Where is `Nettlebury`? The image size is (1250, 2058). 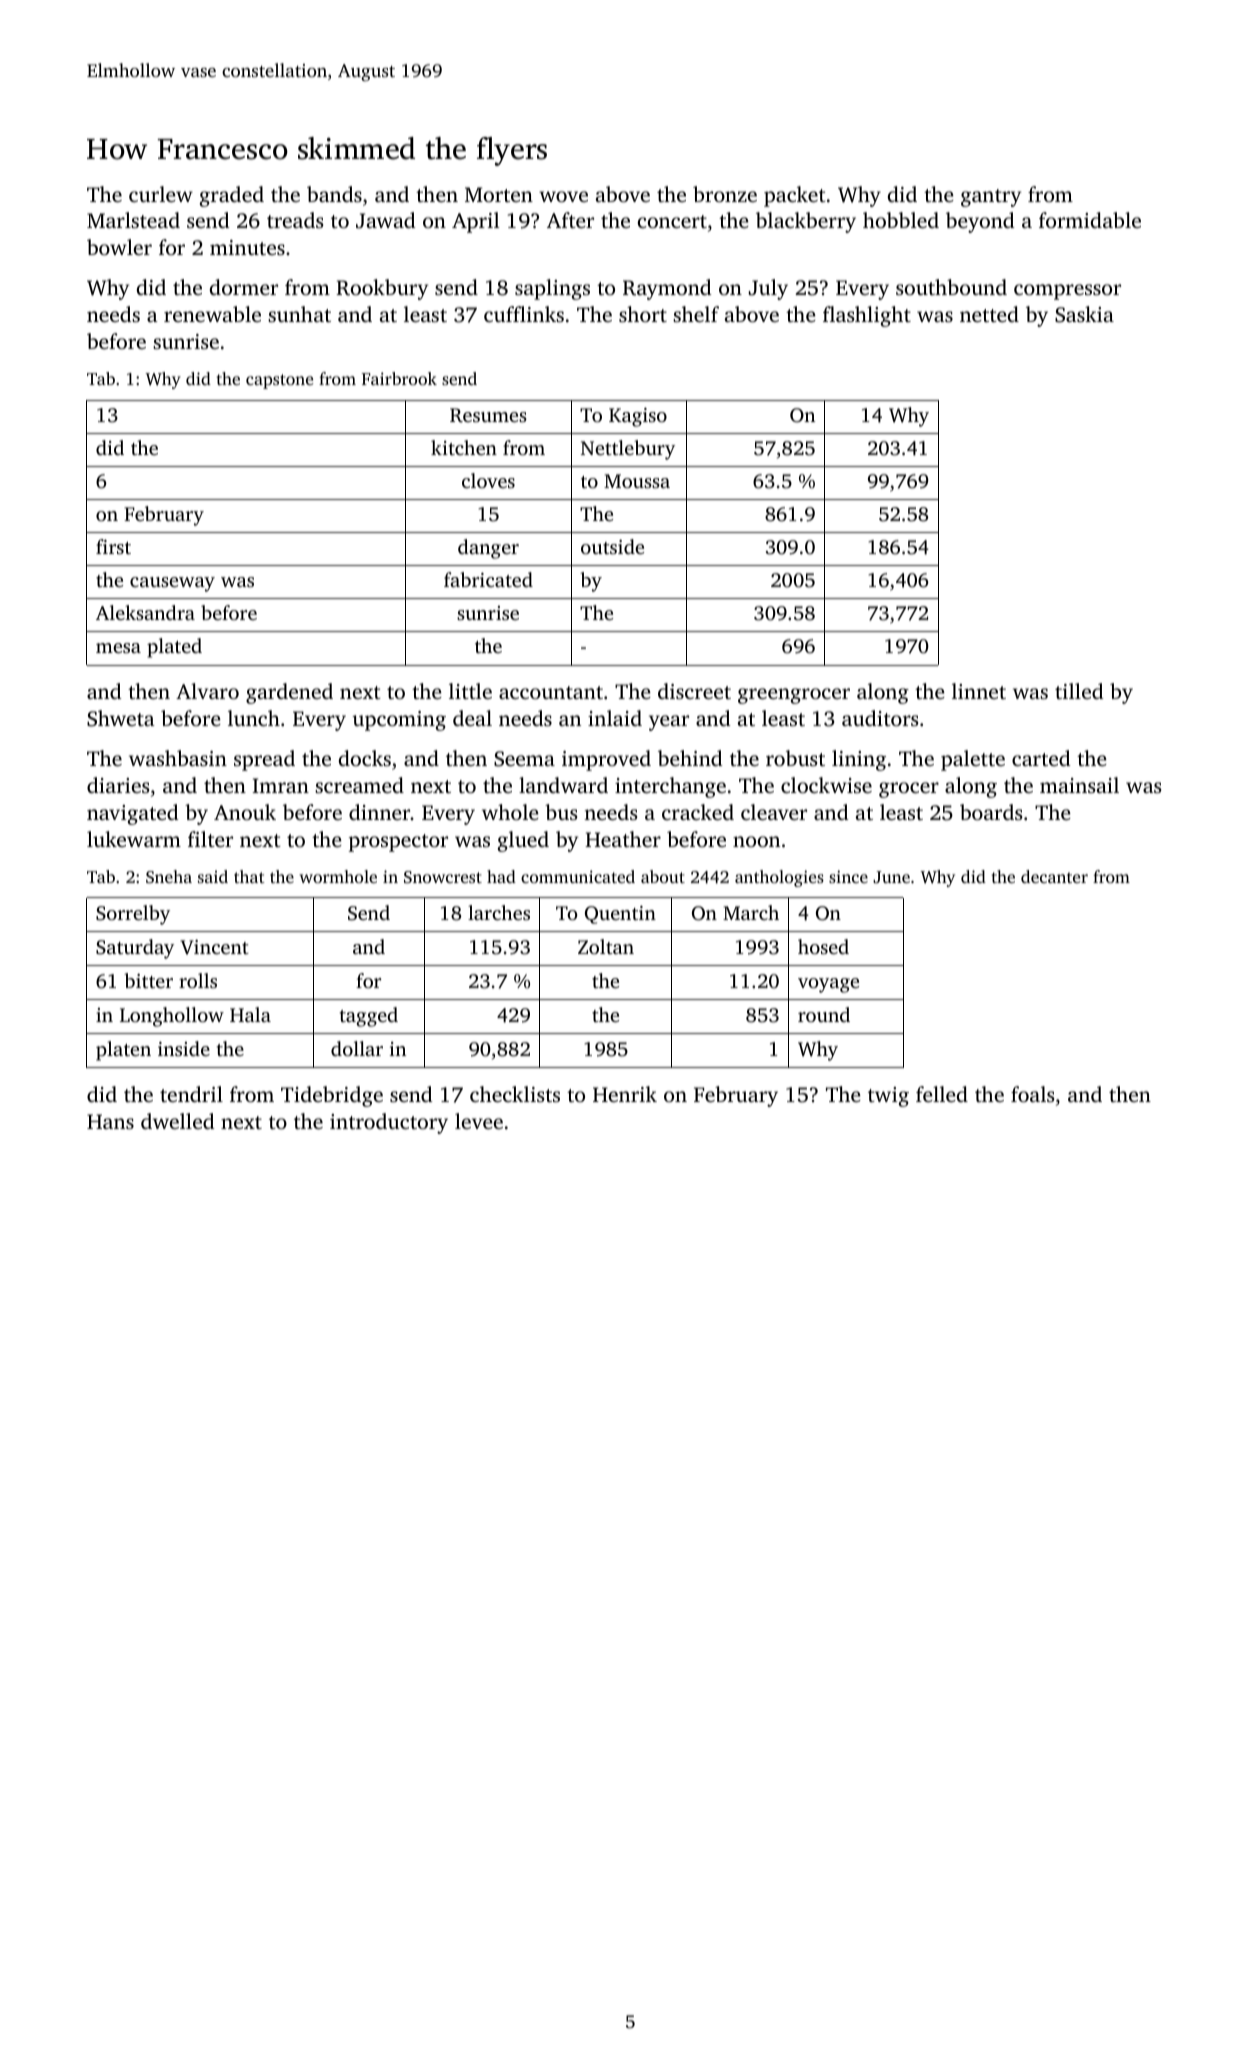 Nettlebury is located at coordinates (628, 450).
